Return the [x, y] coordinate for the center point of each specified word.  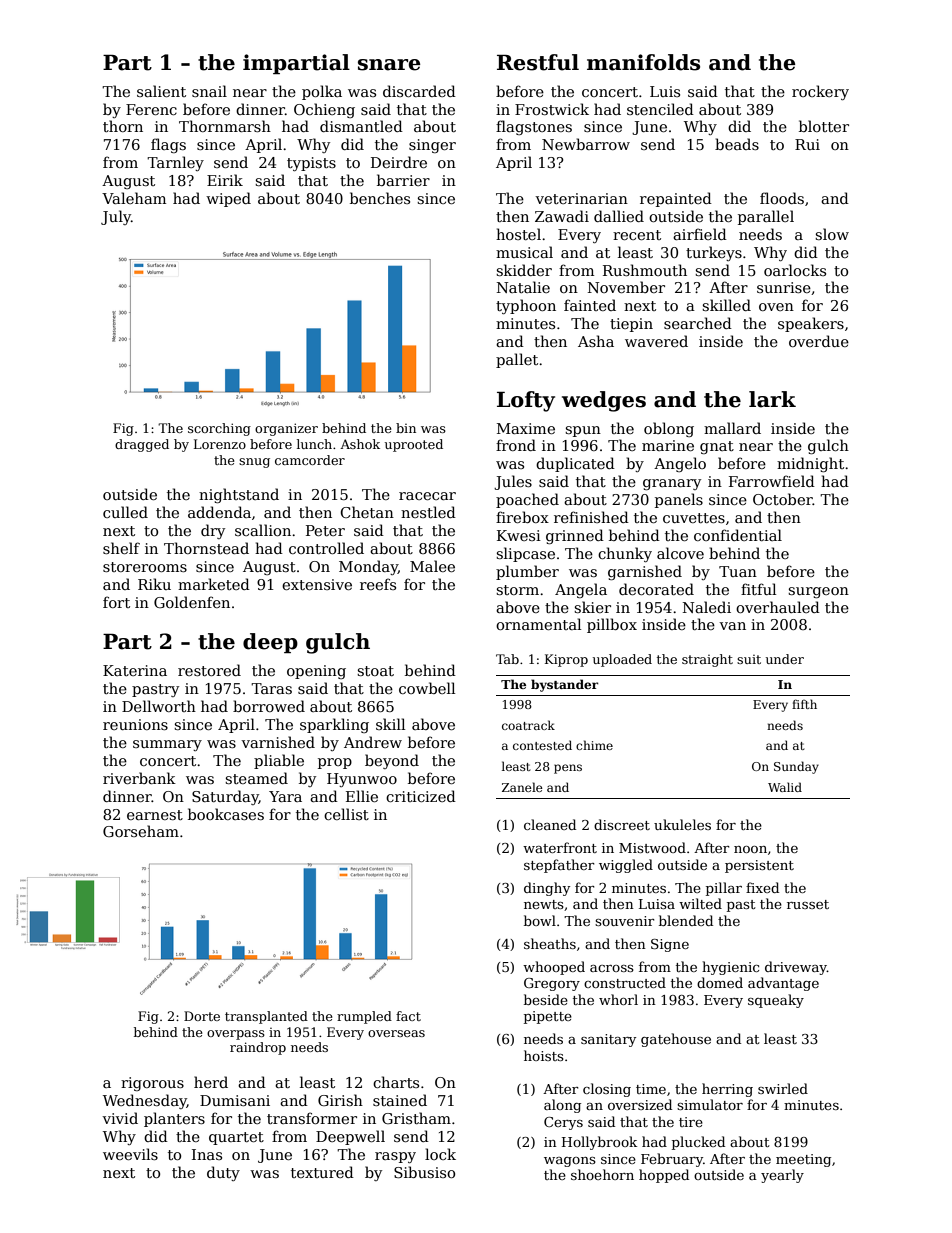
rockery [820, 92]
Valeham [134, 198]
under [785, 659]
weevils [130, 1154]
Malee [432, 566]
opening [316, 672]
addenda [219, 512]
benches [380, 198]
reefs [378, 584]
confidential [738, 535]
